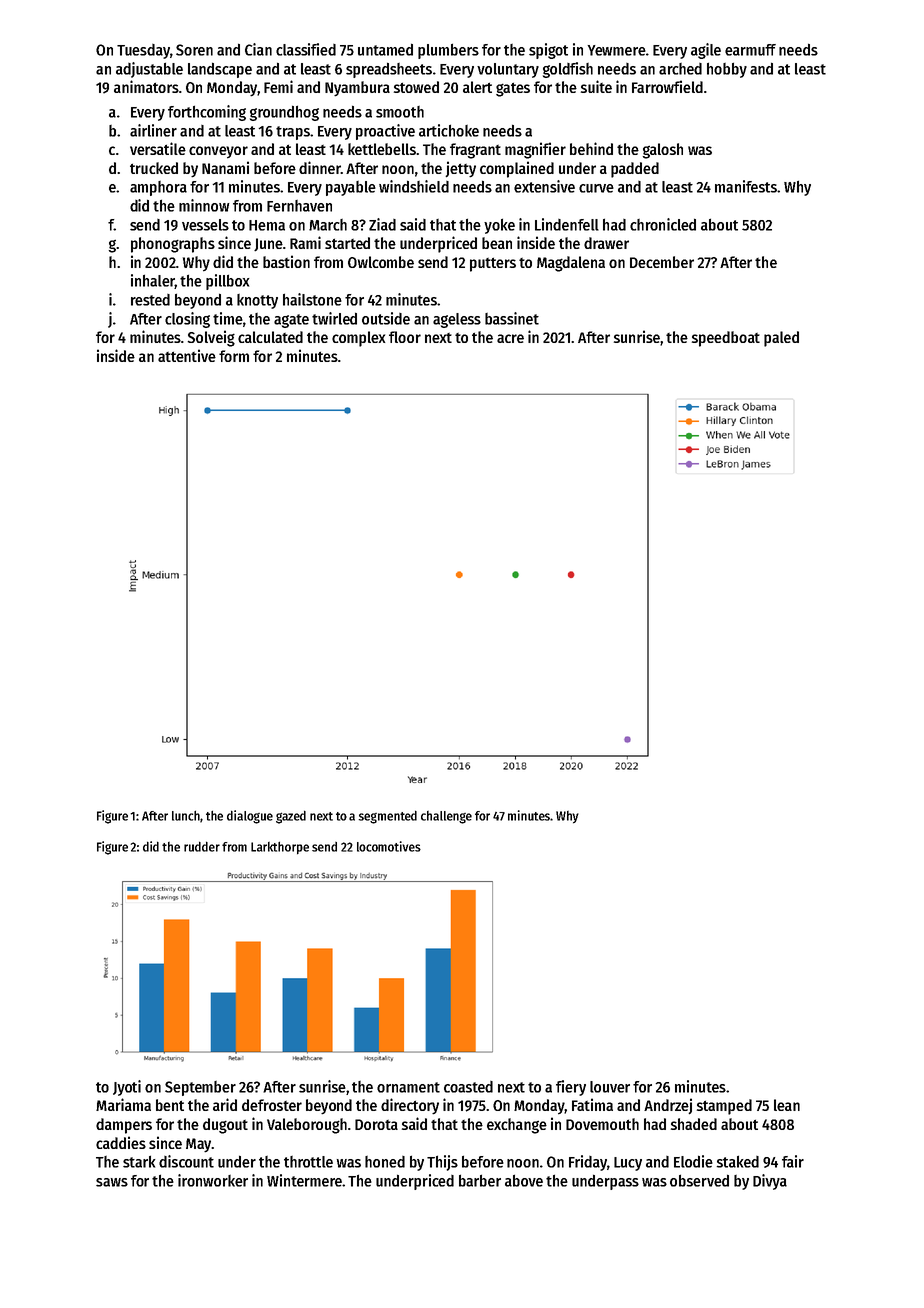  What do you see at coordinates (524, 1180) in the screenshot?
I see `above` at bounding box center [524, 1180].
